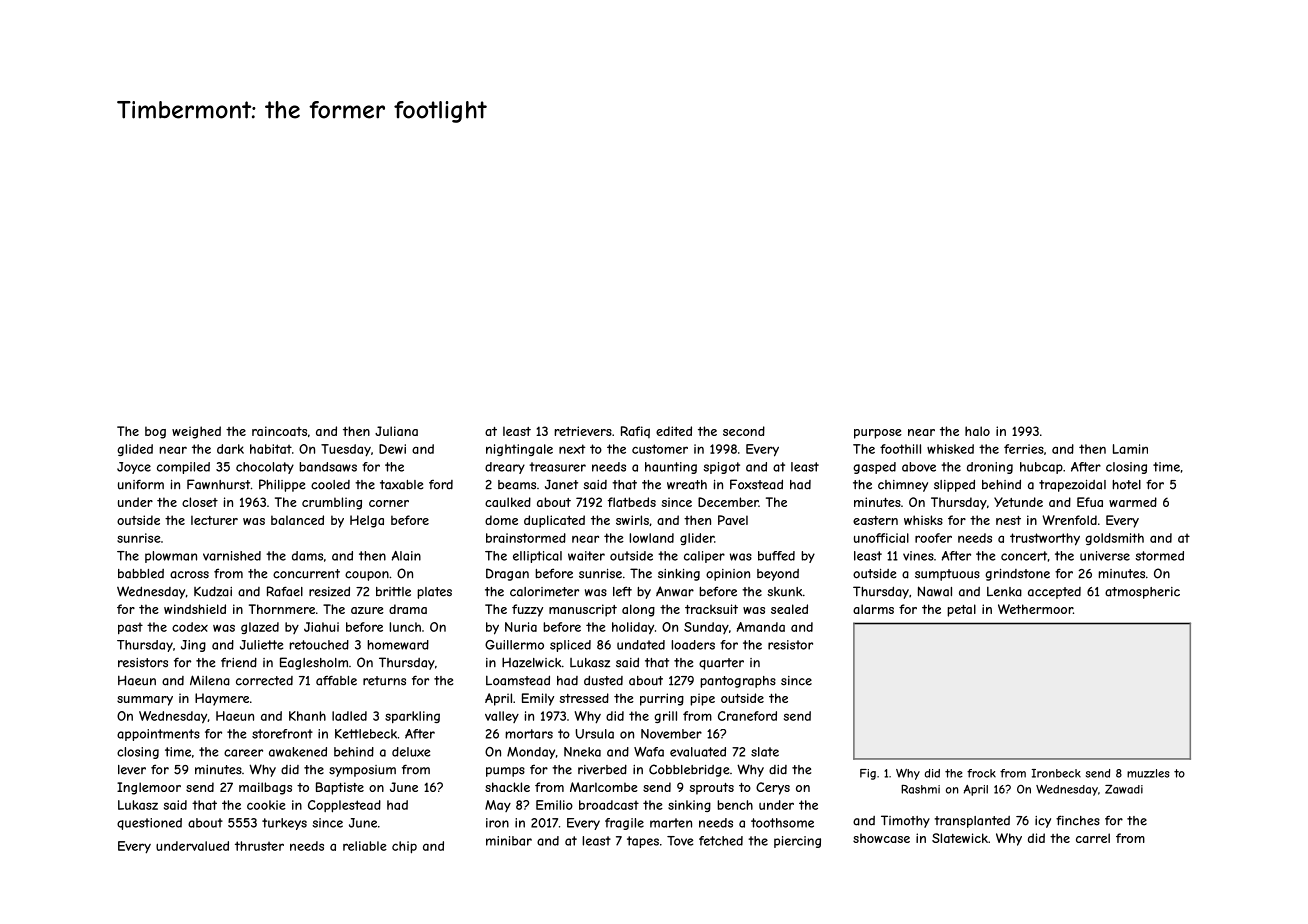  What do you see at coordinates (210, 680) in the screenshot?
I see `Milena` at bounding box center [210, 680].
